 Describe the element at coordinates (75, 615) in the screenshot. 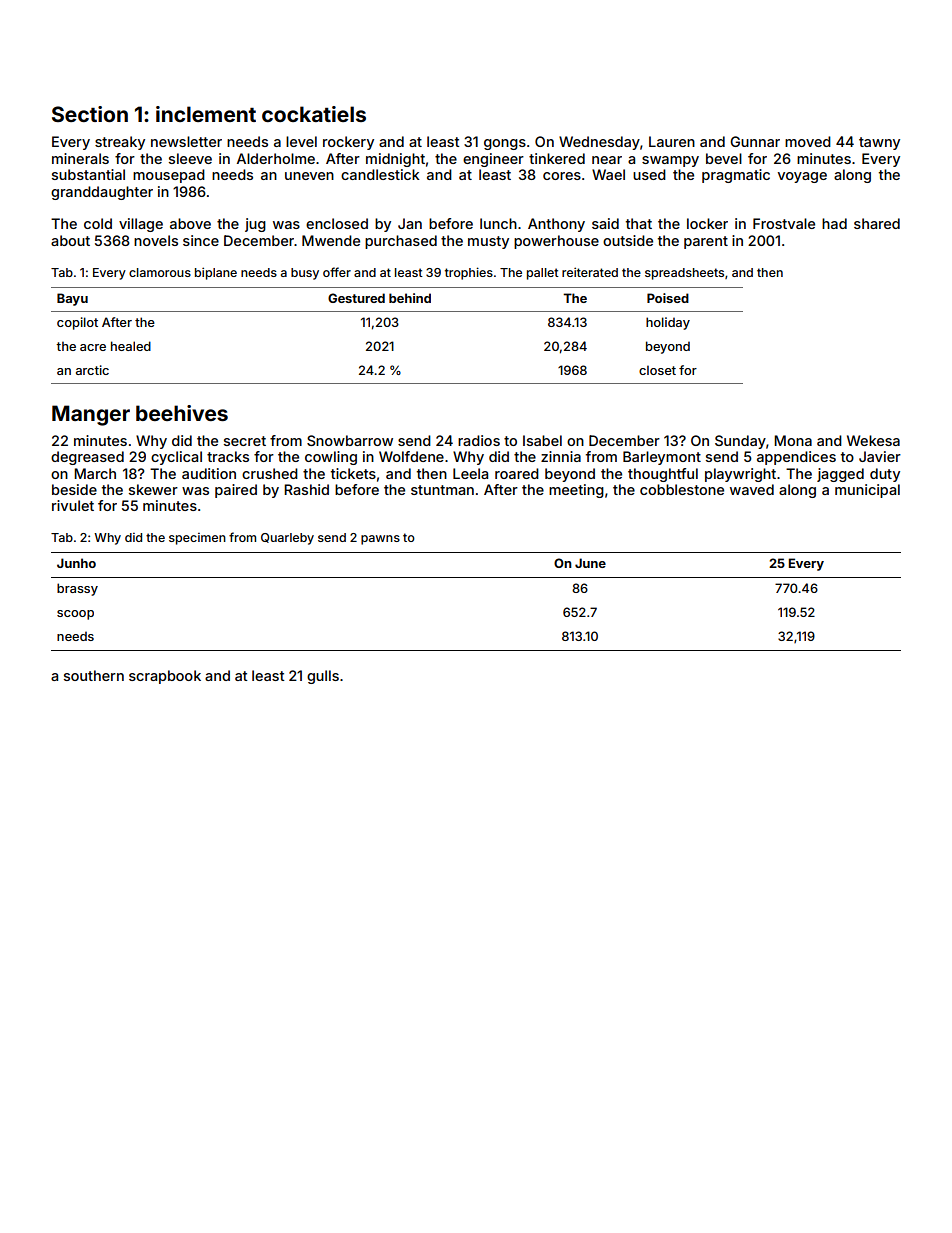

I see `scoop` at that location.
